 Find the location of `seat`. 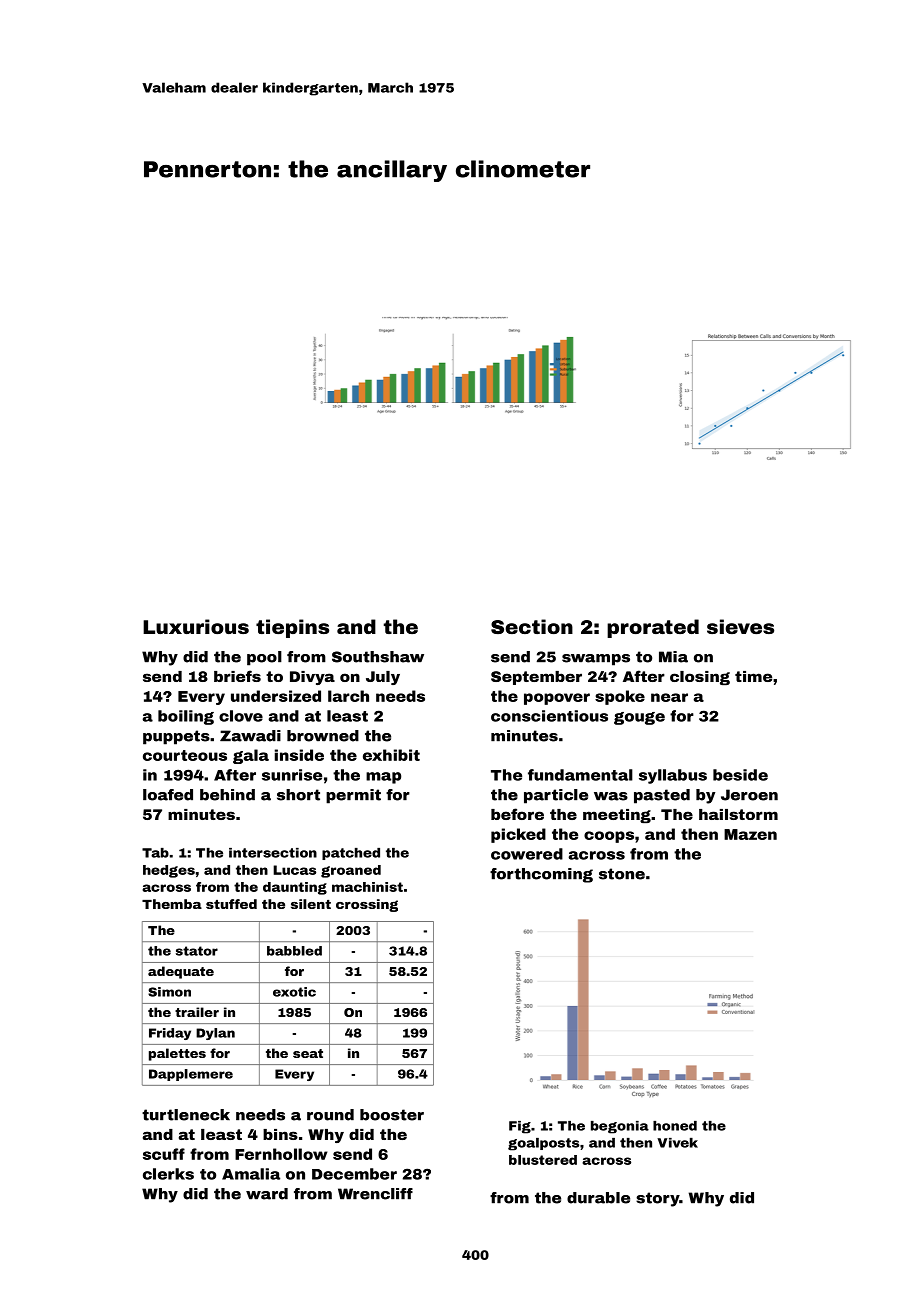

seat is located at coordinates (308, 1053).
